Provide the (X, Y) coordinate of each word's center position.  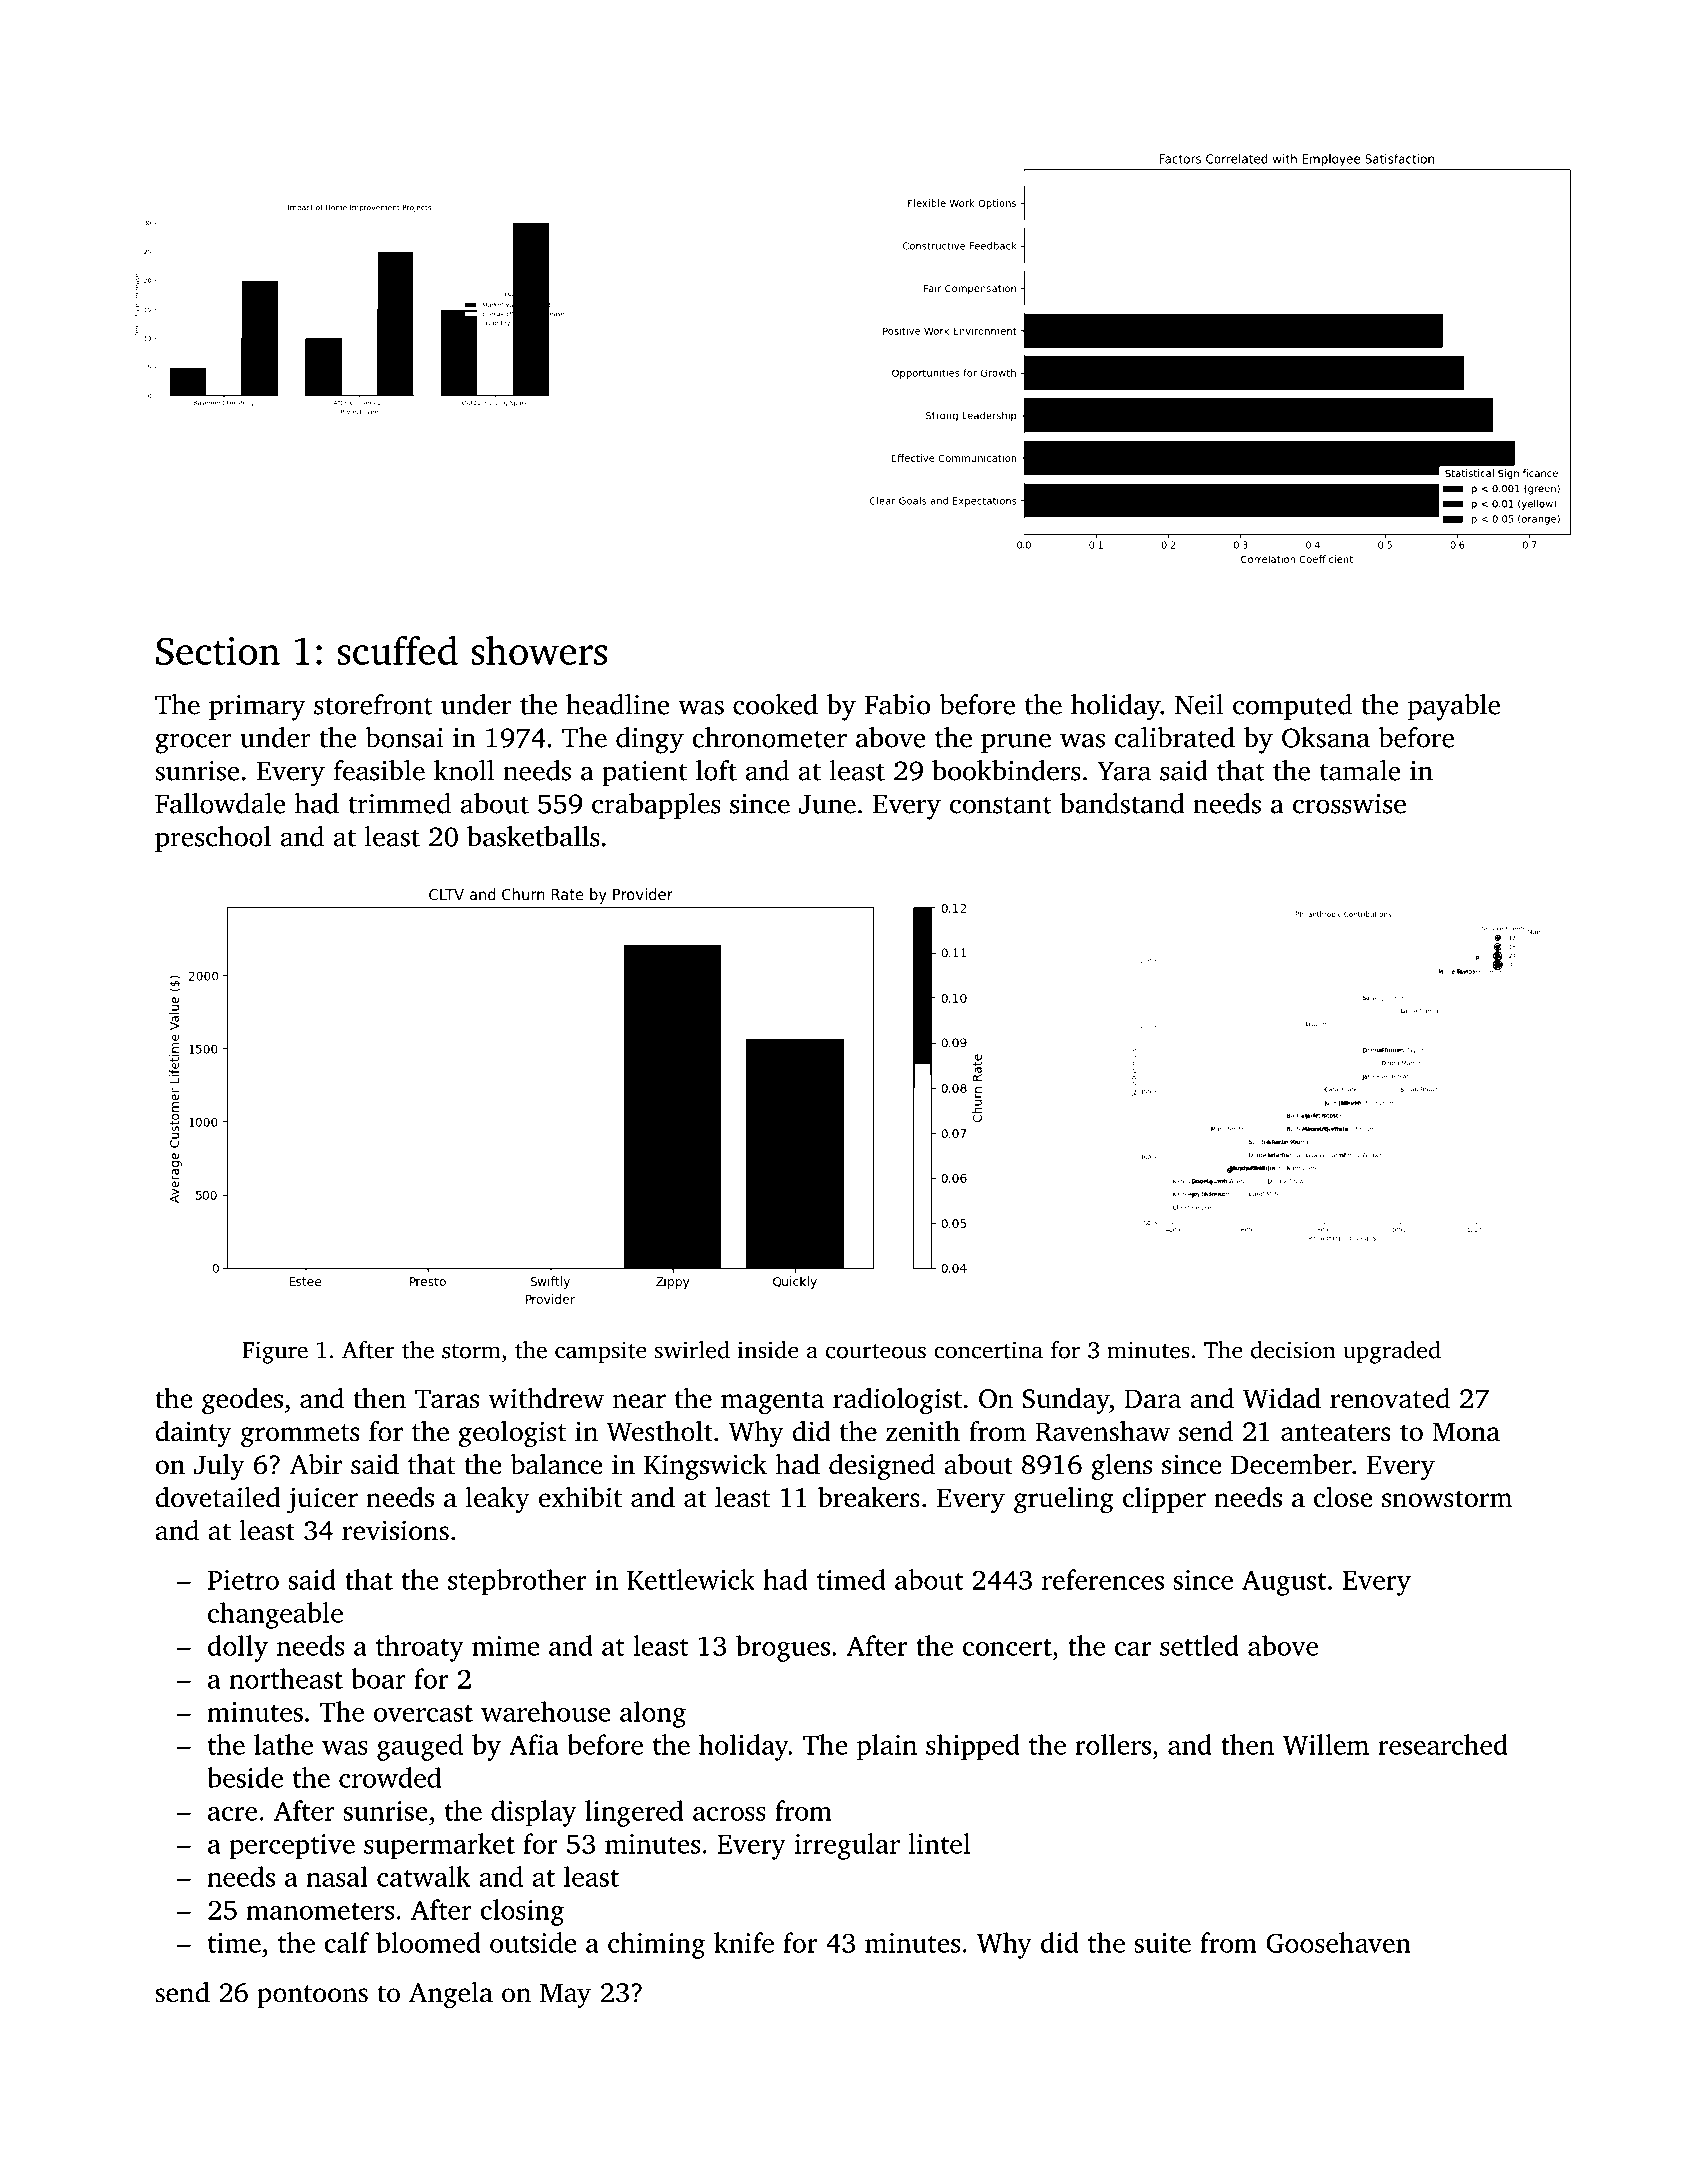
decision (1293, 1350)
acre (232, 1814)
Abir (316, 1463)
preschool (213, 839)
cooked (775, 704)
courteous (876, 1351)
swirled (692, 1350)
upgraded (1392, 1352)
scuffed (397, 650)
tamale (1360, 770)
